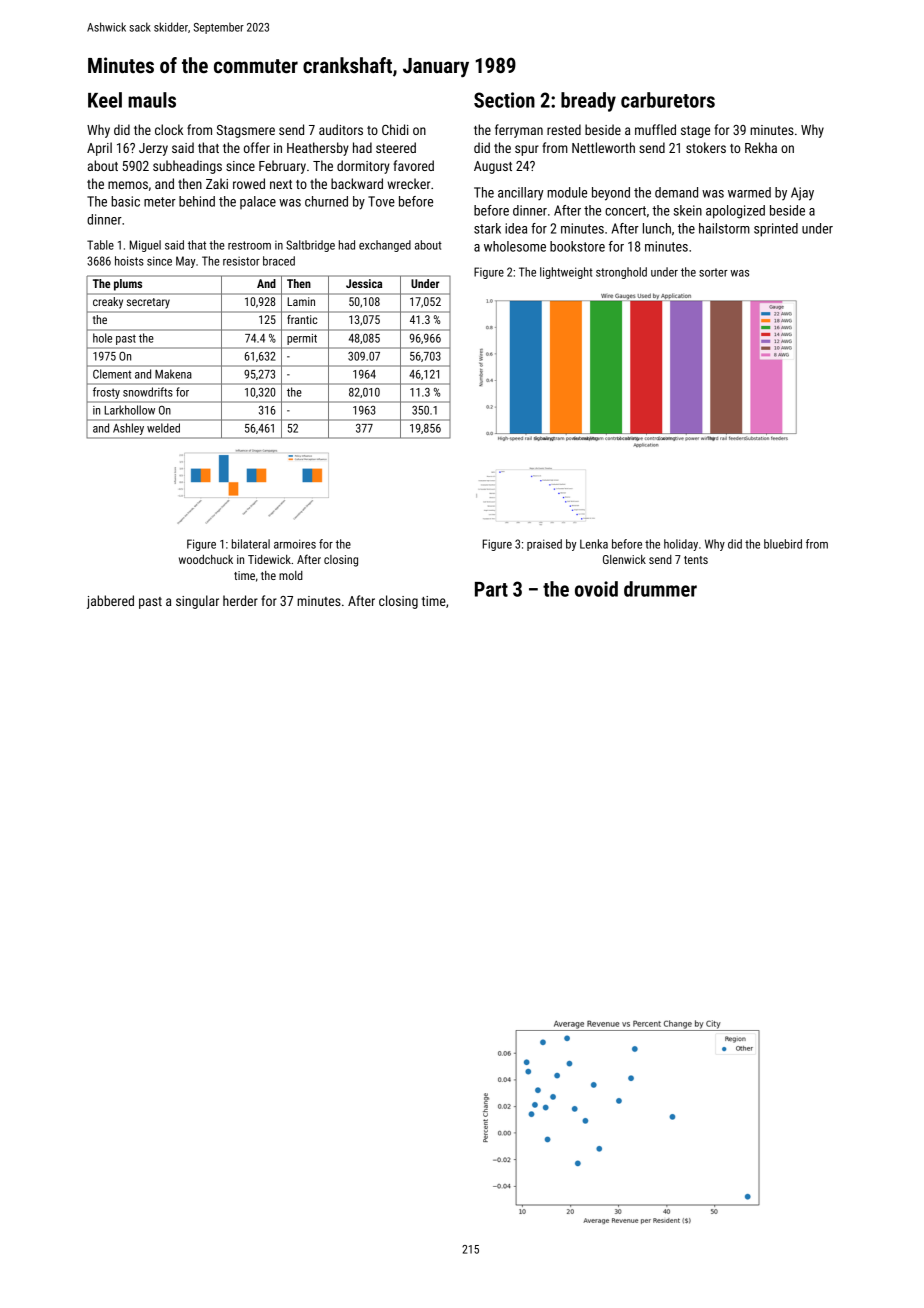 Image resolution: width=924 pixels, height=1308 pixels. Describe the element at coordinates (302, 339) in the screenshot. I see `permit` at that location.
